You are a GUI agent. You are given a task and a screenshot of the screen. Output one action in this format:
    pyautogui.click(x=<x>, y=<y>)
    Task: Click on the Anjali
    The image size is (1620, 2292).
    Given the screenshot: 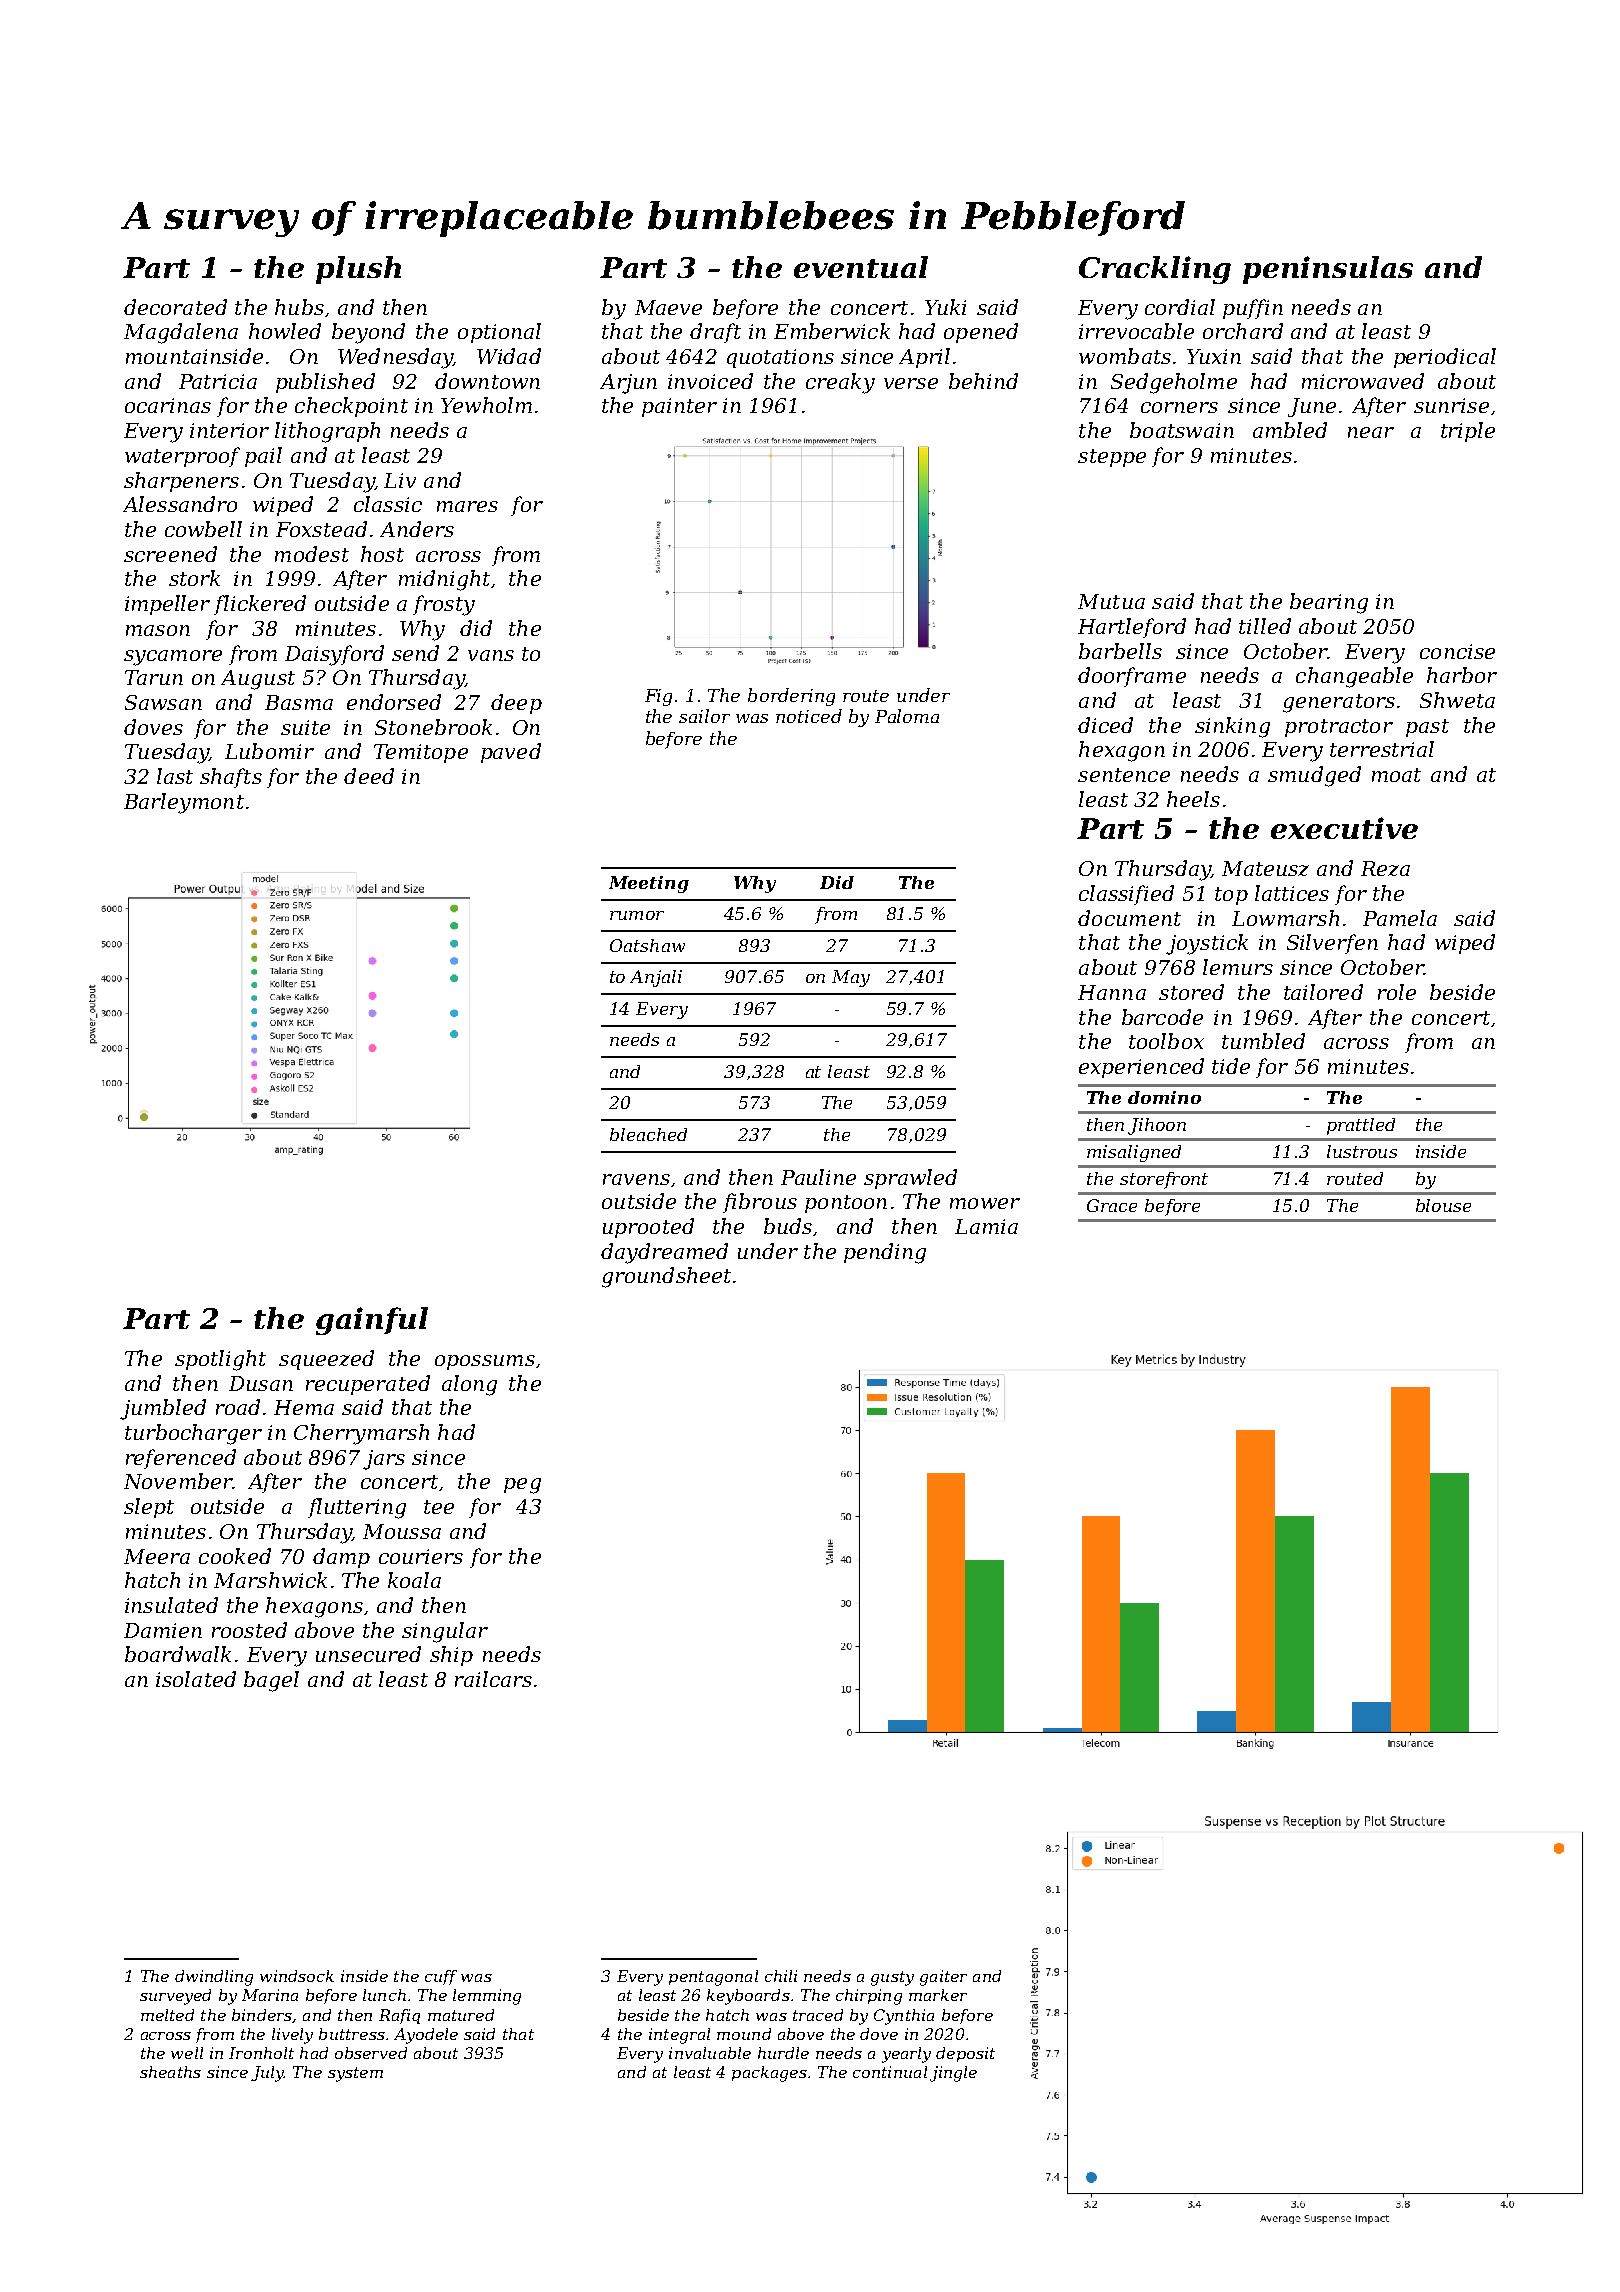 What is the action you would take?
    pyautogui.click(x=656, y=978)
